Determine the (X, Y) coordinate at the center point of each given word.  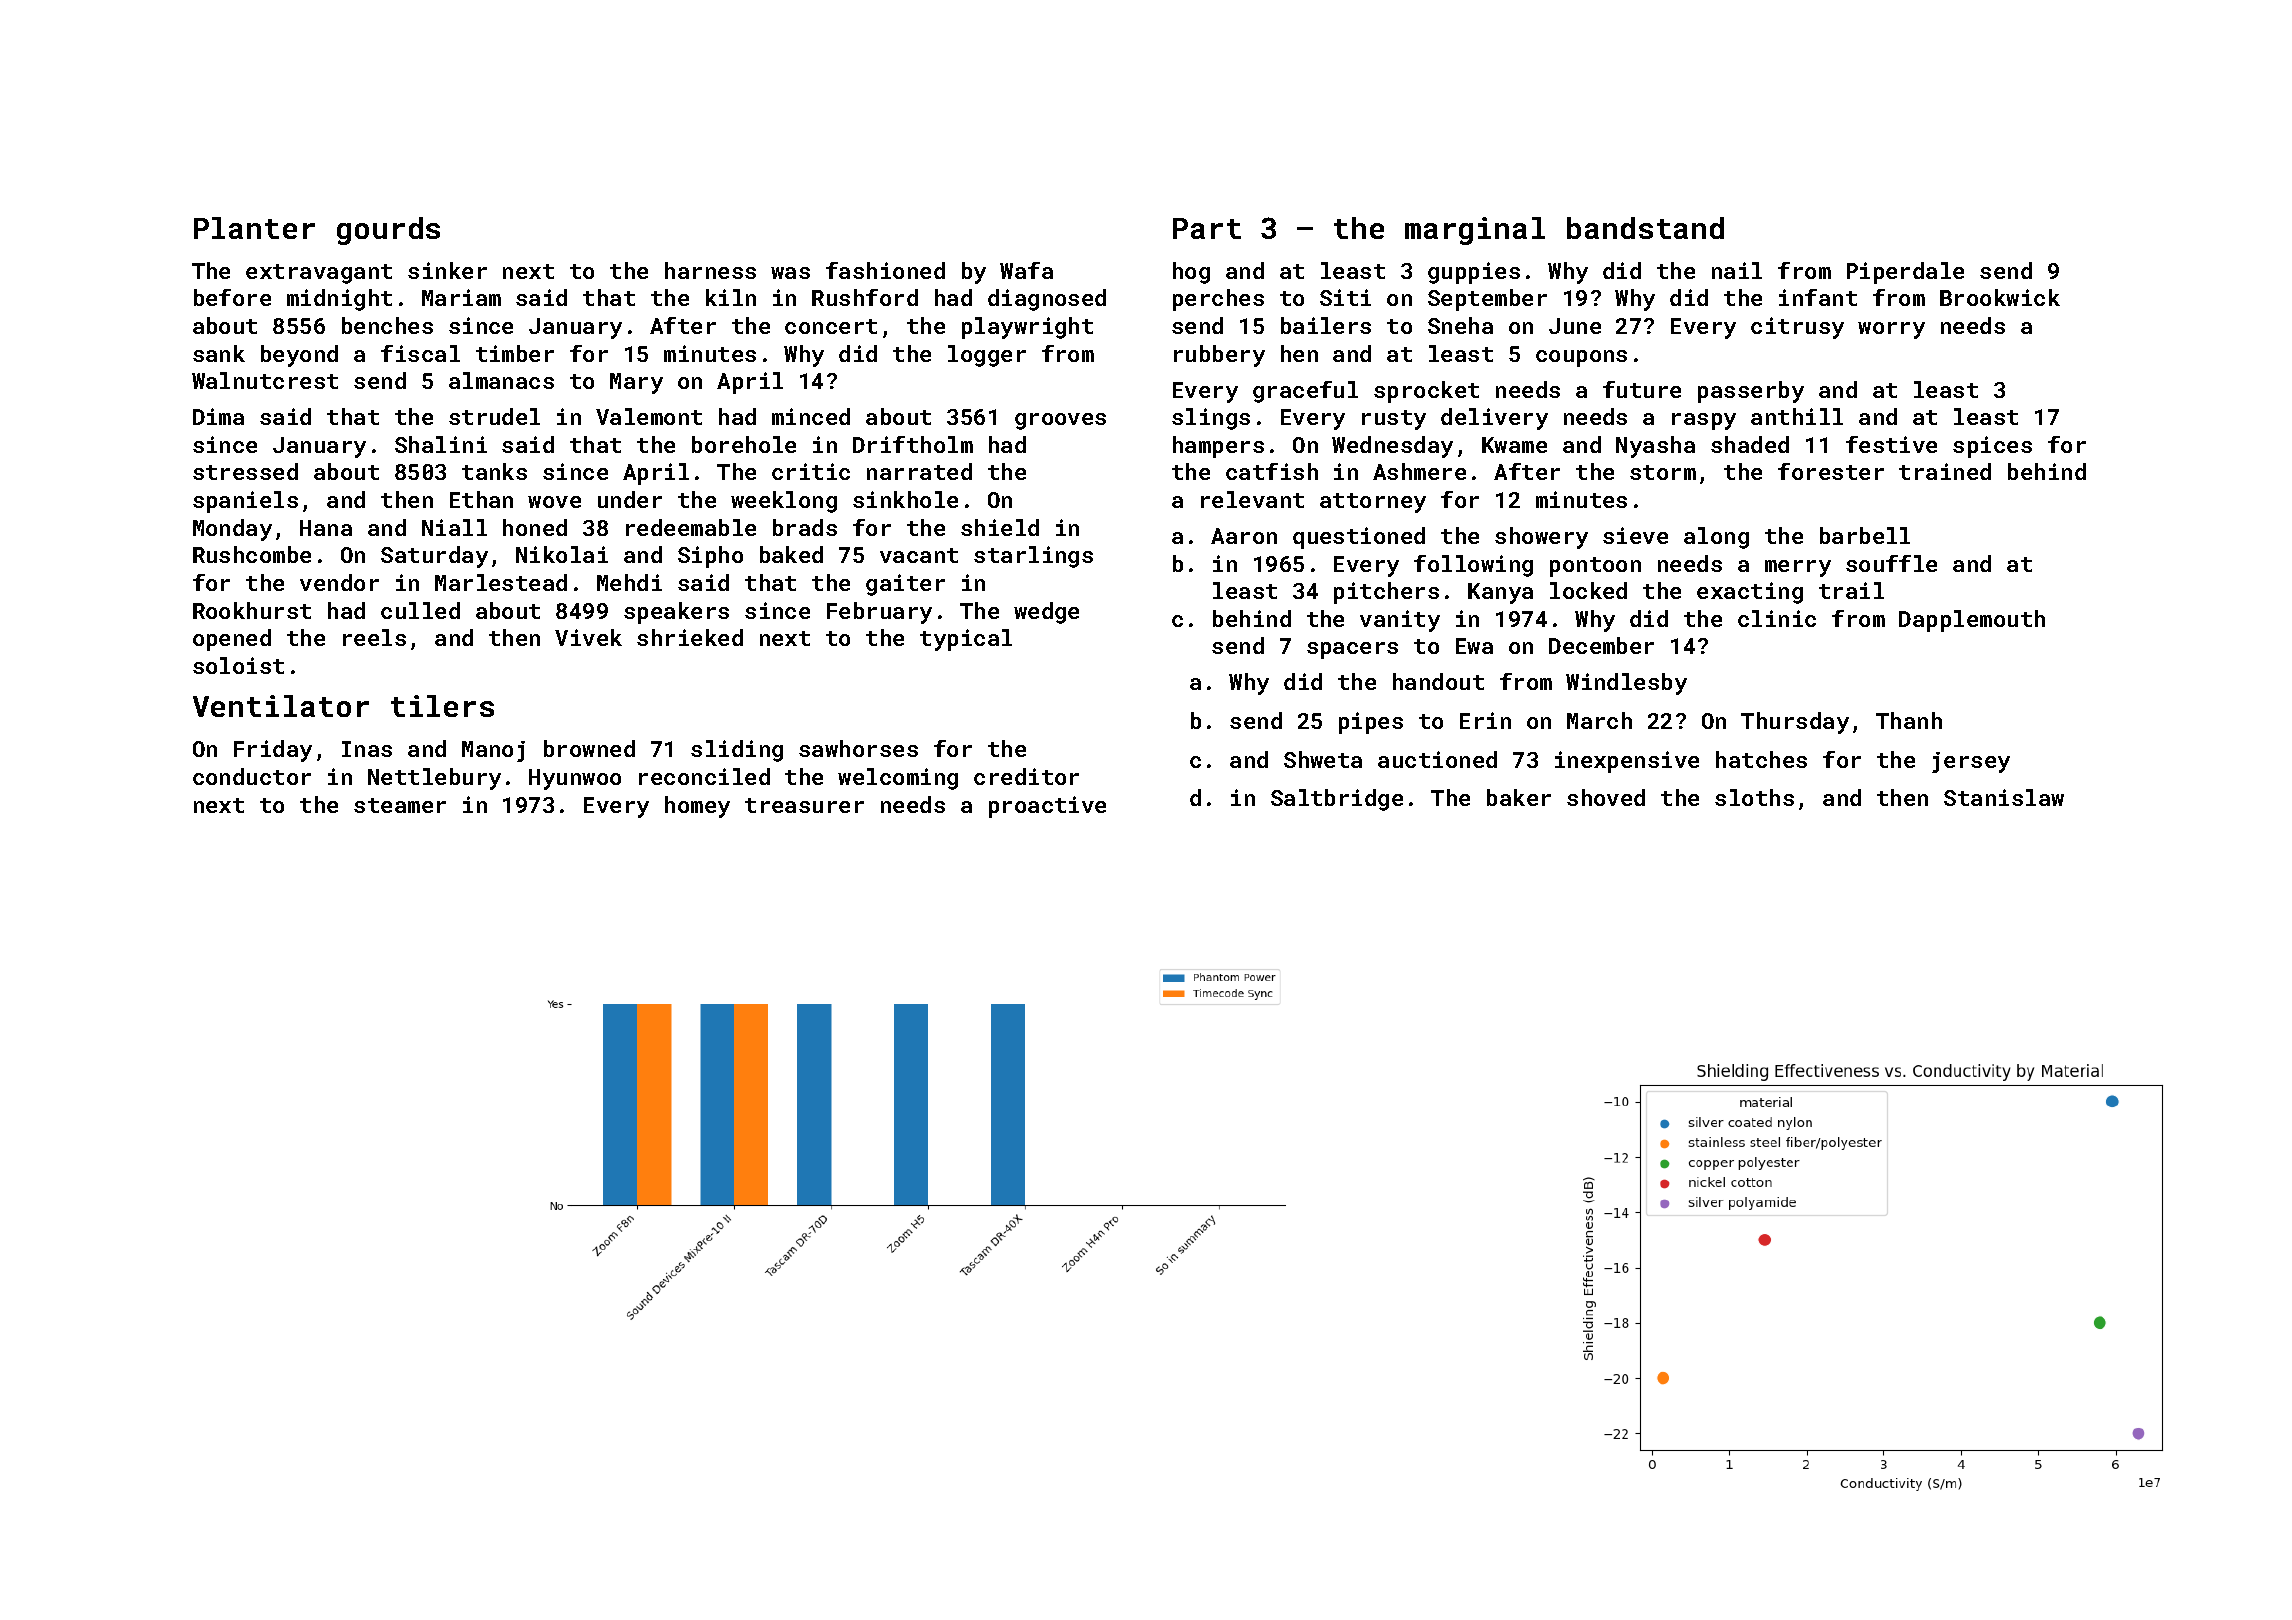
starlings (1033, 557)
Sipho (710, 557)
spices (1992, 447)
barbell (1865, 535)
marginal (1475, 231)
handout (1438, 681)
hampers (1218, 447)
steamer (400, 805)
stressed (245, 471)
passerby (1751, 392)
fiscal (420, 353)
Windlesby (1626, 684)
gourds (388, 231)
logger (987, 356)
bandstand (1645, 228)
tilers (442, 706)
